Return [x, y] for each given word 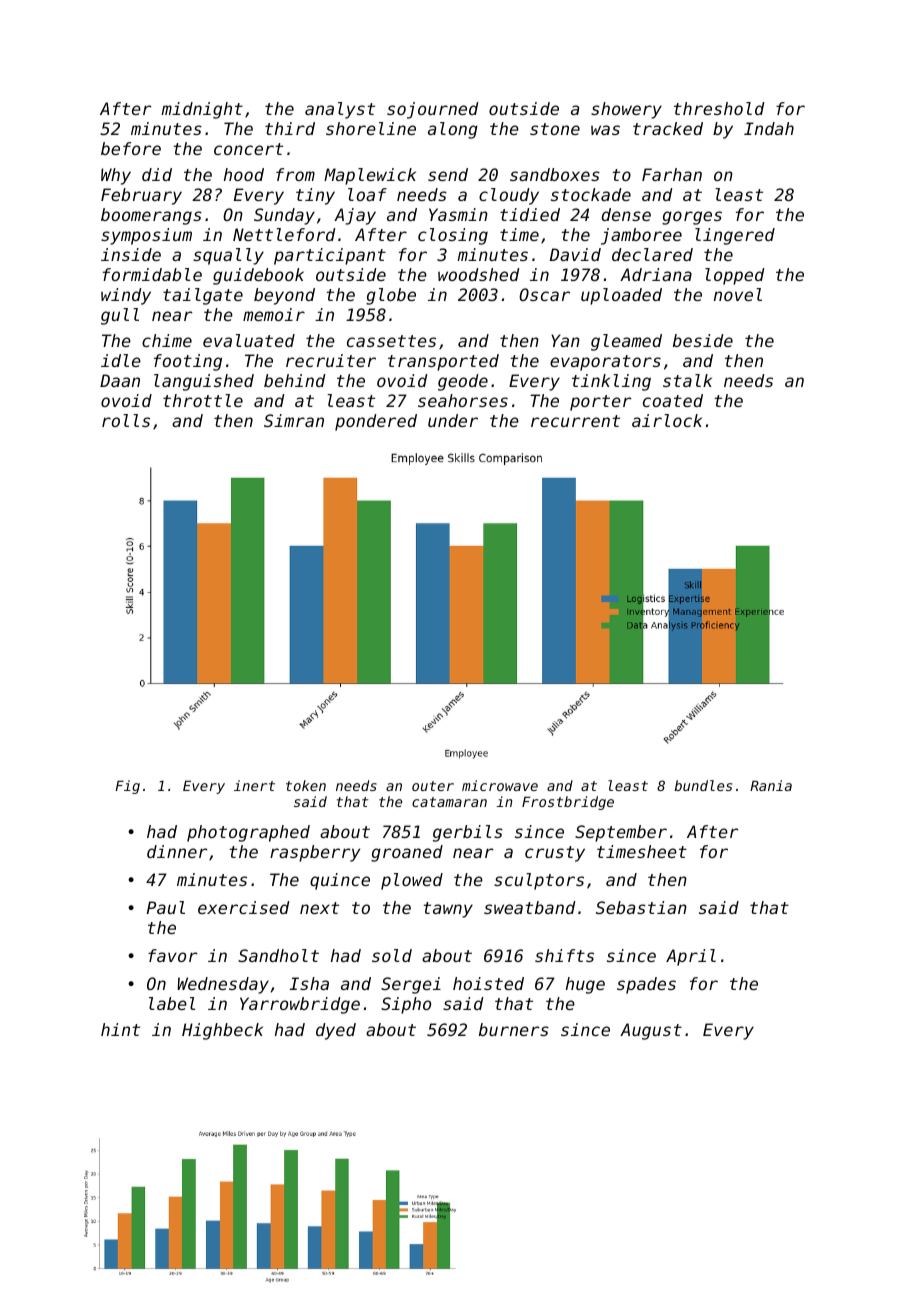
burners [514, 1029]
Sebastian [641, 907]
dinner [177, 851]
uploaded [621, 296]
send [448, 174]
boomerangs [151, 216]
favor [173, 955]
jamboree [641, 236]
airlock [667, 420]
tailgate [203, 296]
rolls [126, 420]
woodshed [479, 274]
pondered [376, 422]
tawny [448, 910]
